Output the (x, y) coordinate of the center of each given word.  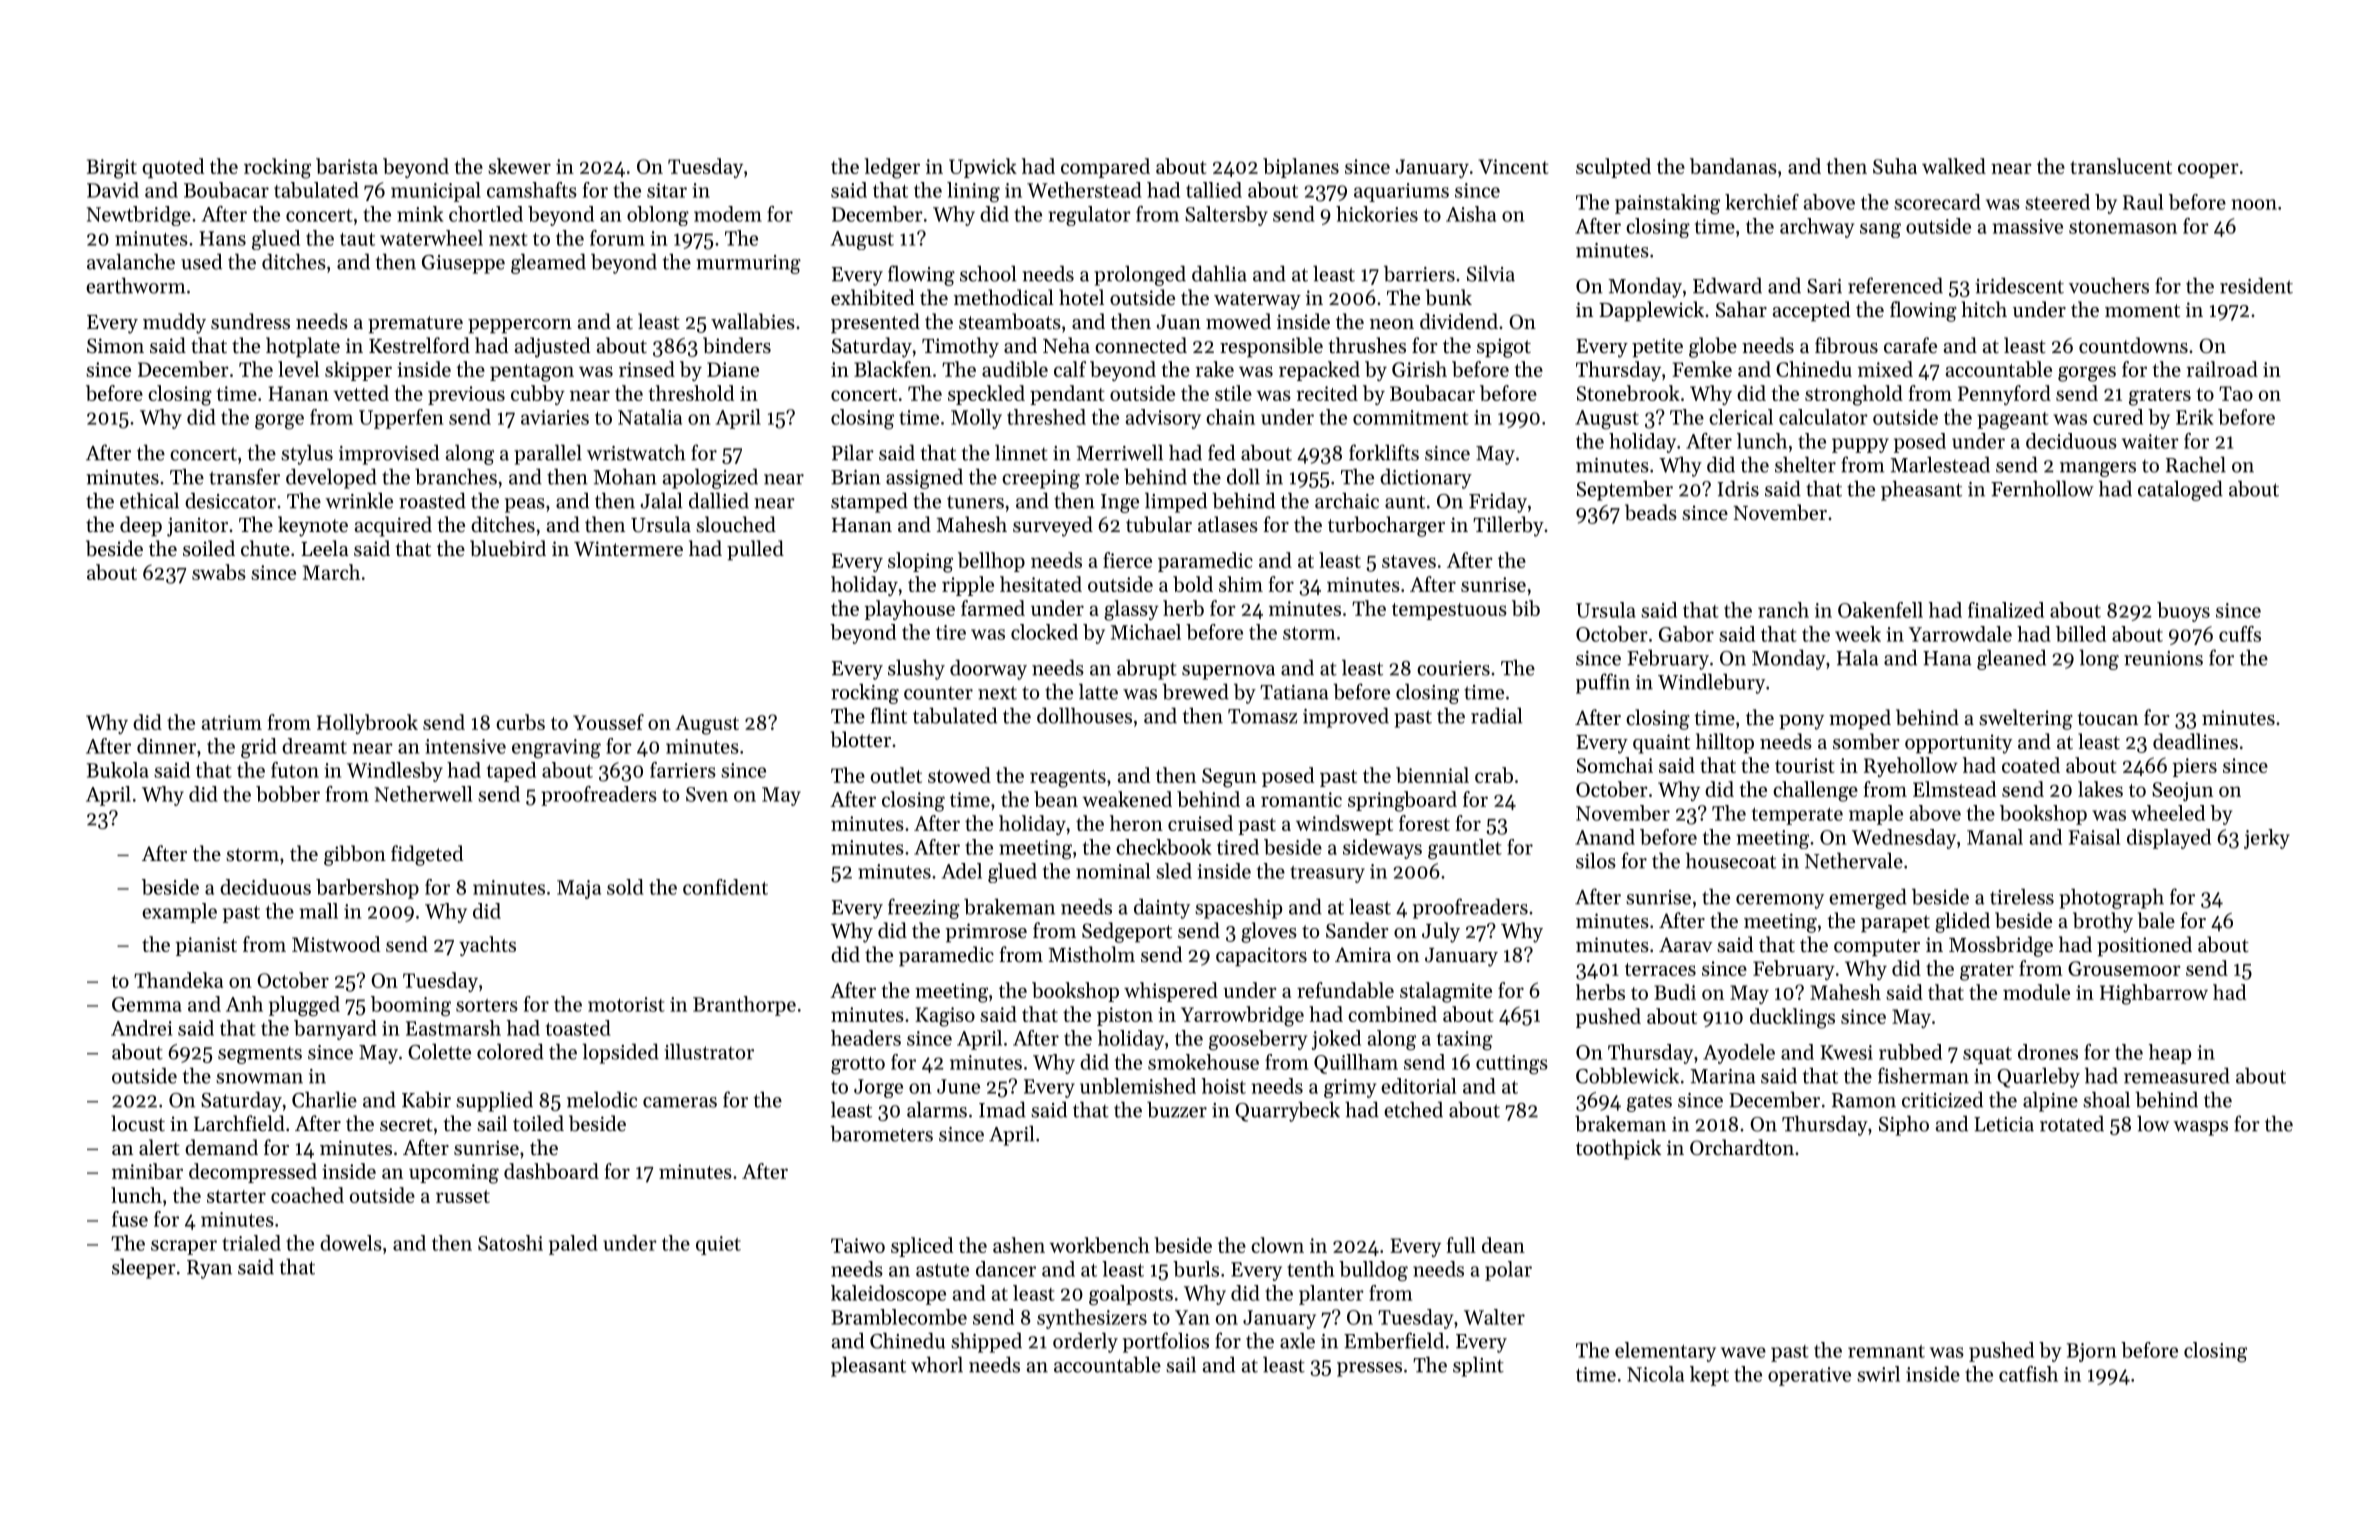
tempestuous (1449, 611)
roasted (432, 500)
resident (2256, 285)
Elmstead (1954, 789)
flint (889, 715)
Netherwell (423, 794)
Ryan (209, 1269)
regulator (1089, 216)
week (1858, 634)
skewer (519, 166)
